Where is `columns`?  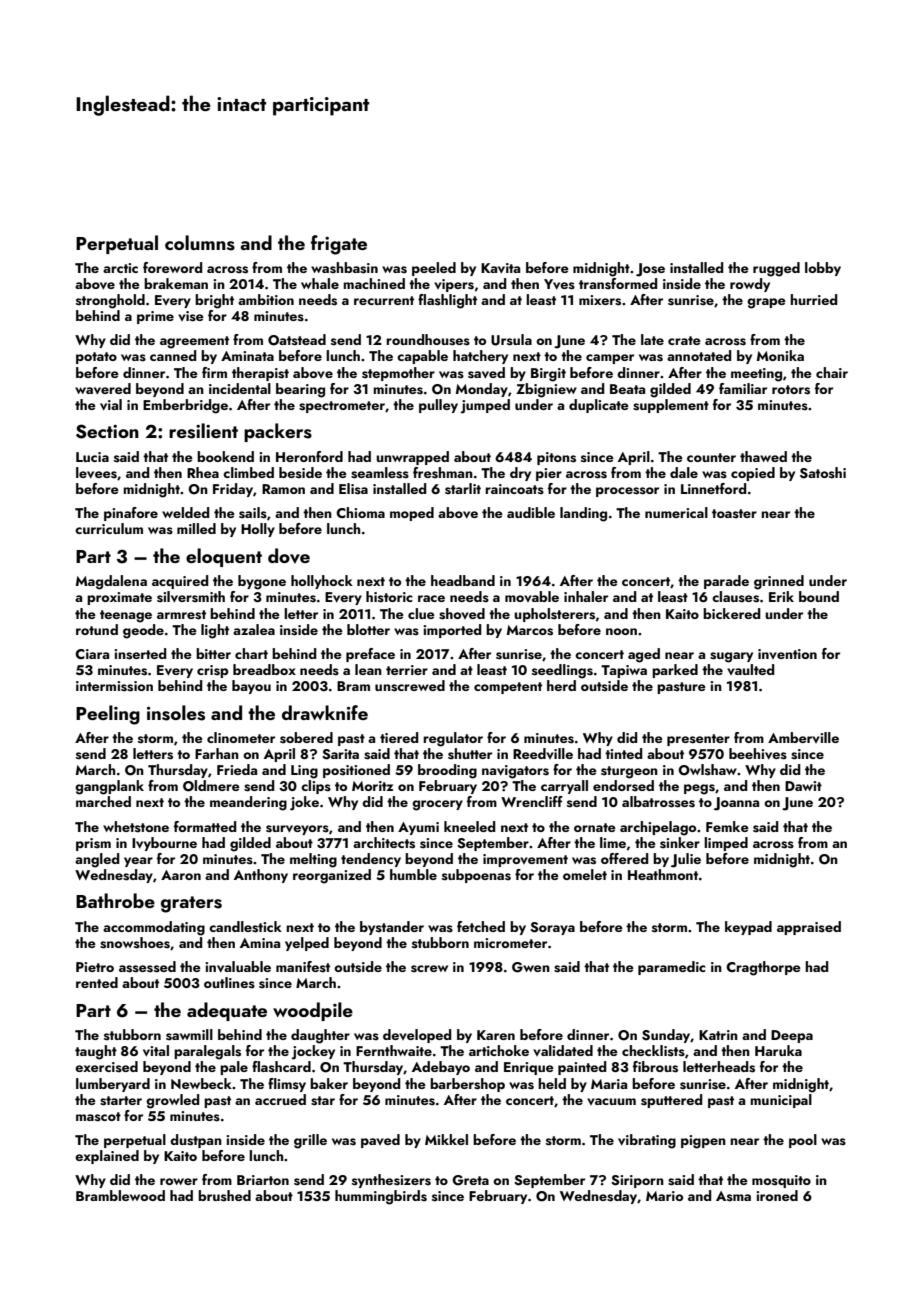
columns is located at coordinates (200, 243).
